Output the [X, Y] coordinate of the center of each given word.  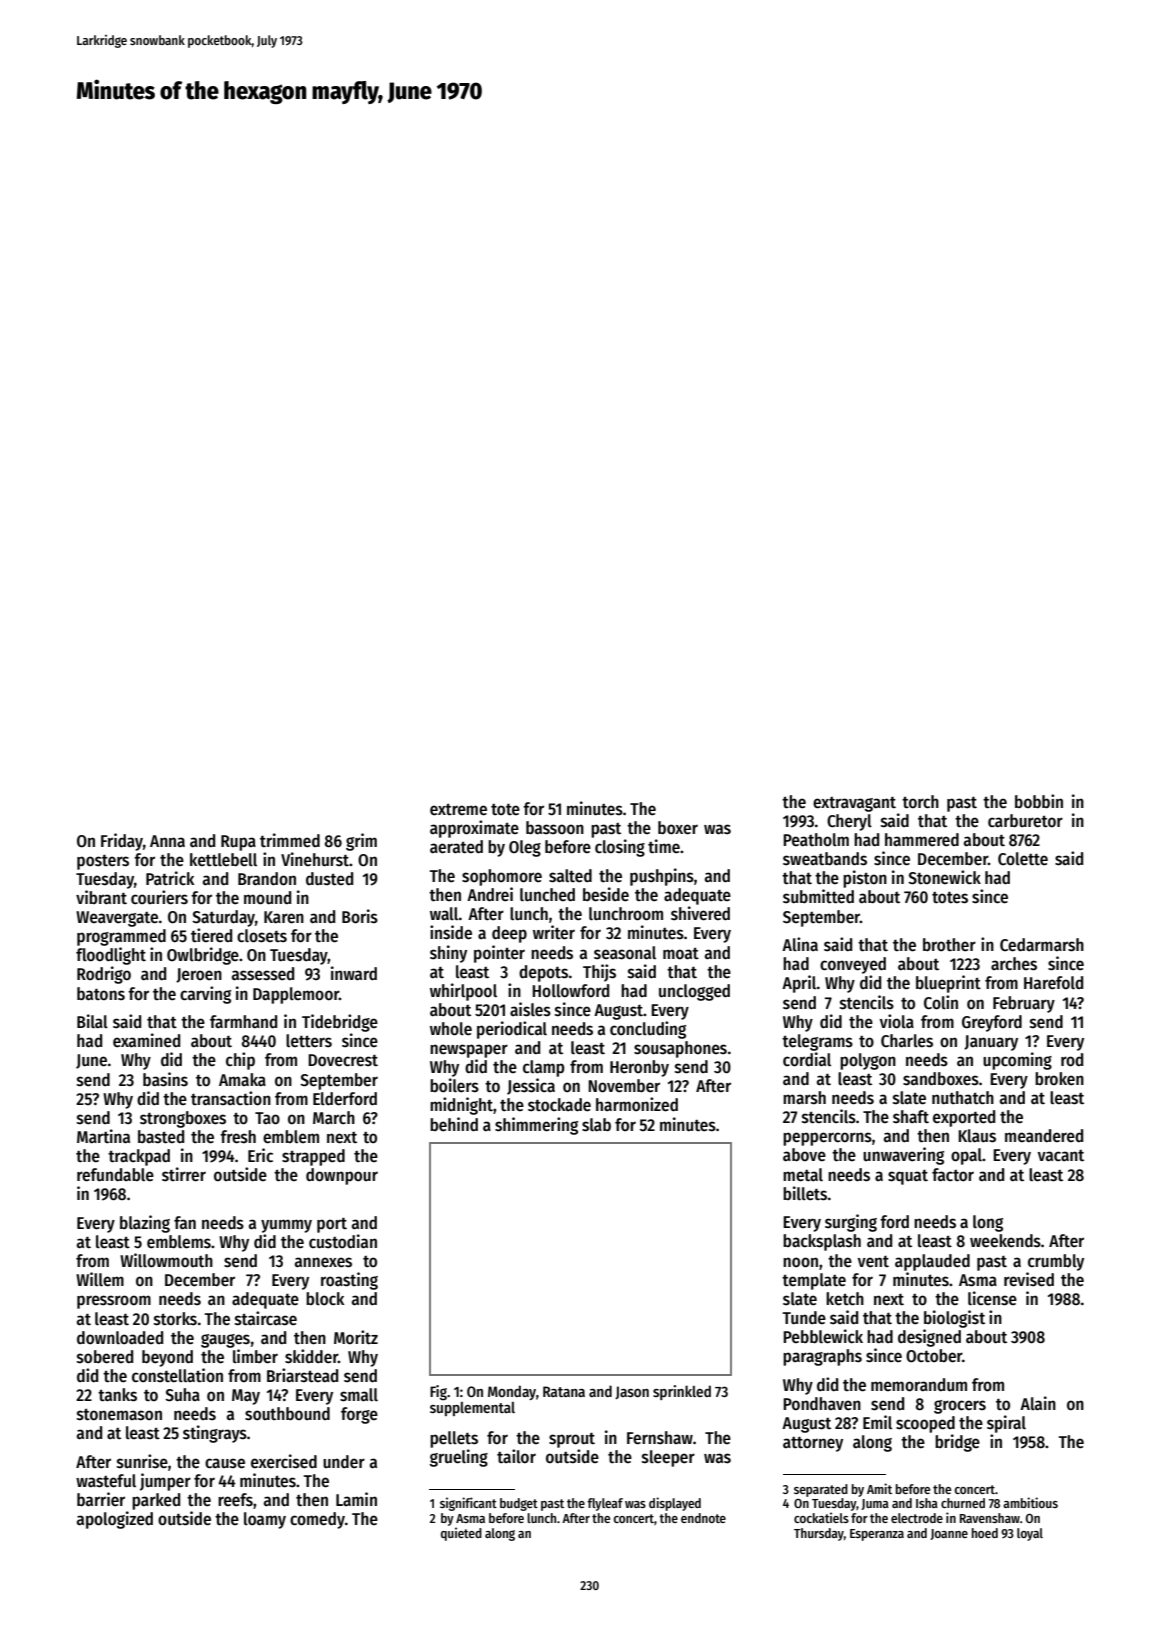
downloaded [120, 1338]
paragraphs [822, 1357]
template [814, 1281]
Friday [122, 842]
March [334, 1117]
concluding [648, 1030]
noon [800, 1262]
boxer [678, 828]
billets [805, 1193]
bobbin [1039, 801]
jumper [165, 1482]
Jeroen [199, 975]
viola [897, 1021]
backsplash [822, 1242]
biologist [954, 1319]
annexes [323, 1262]
